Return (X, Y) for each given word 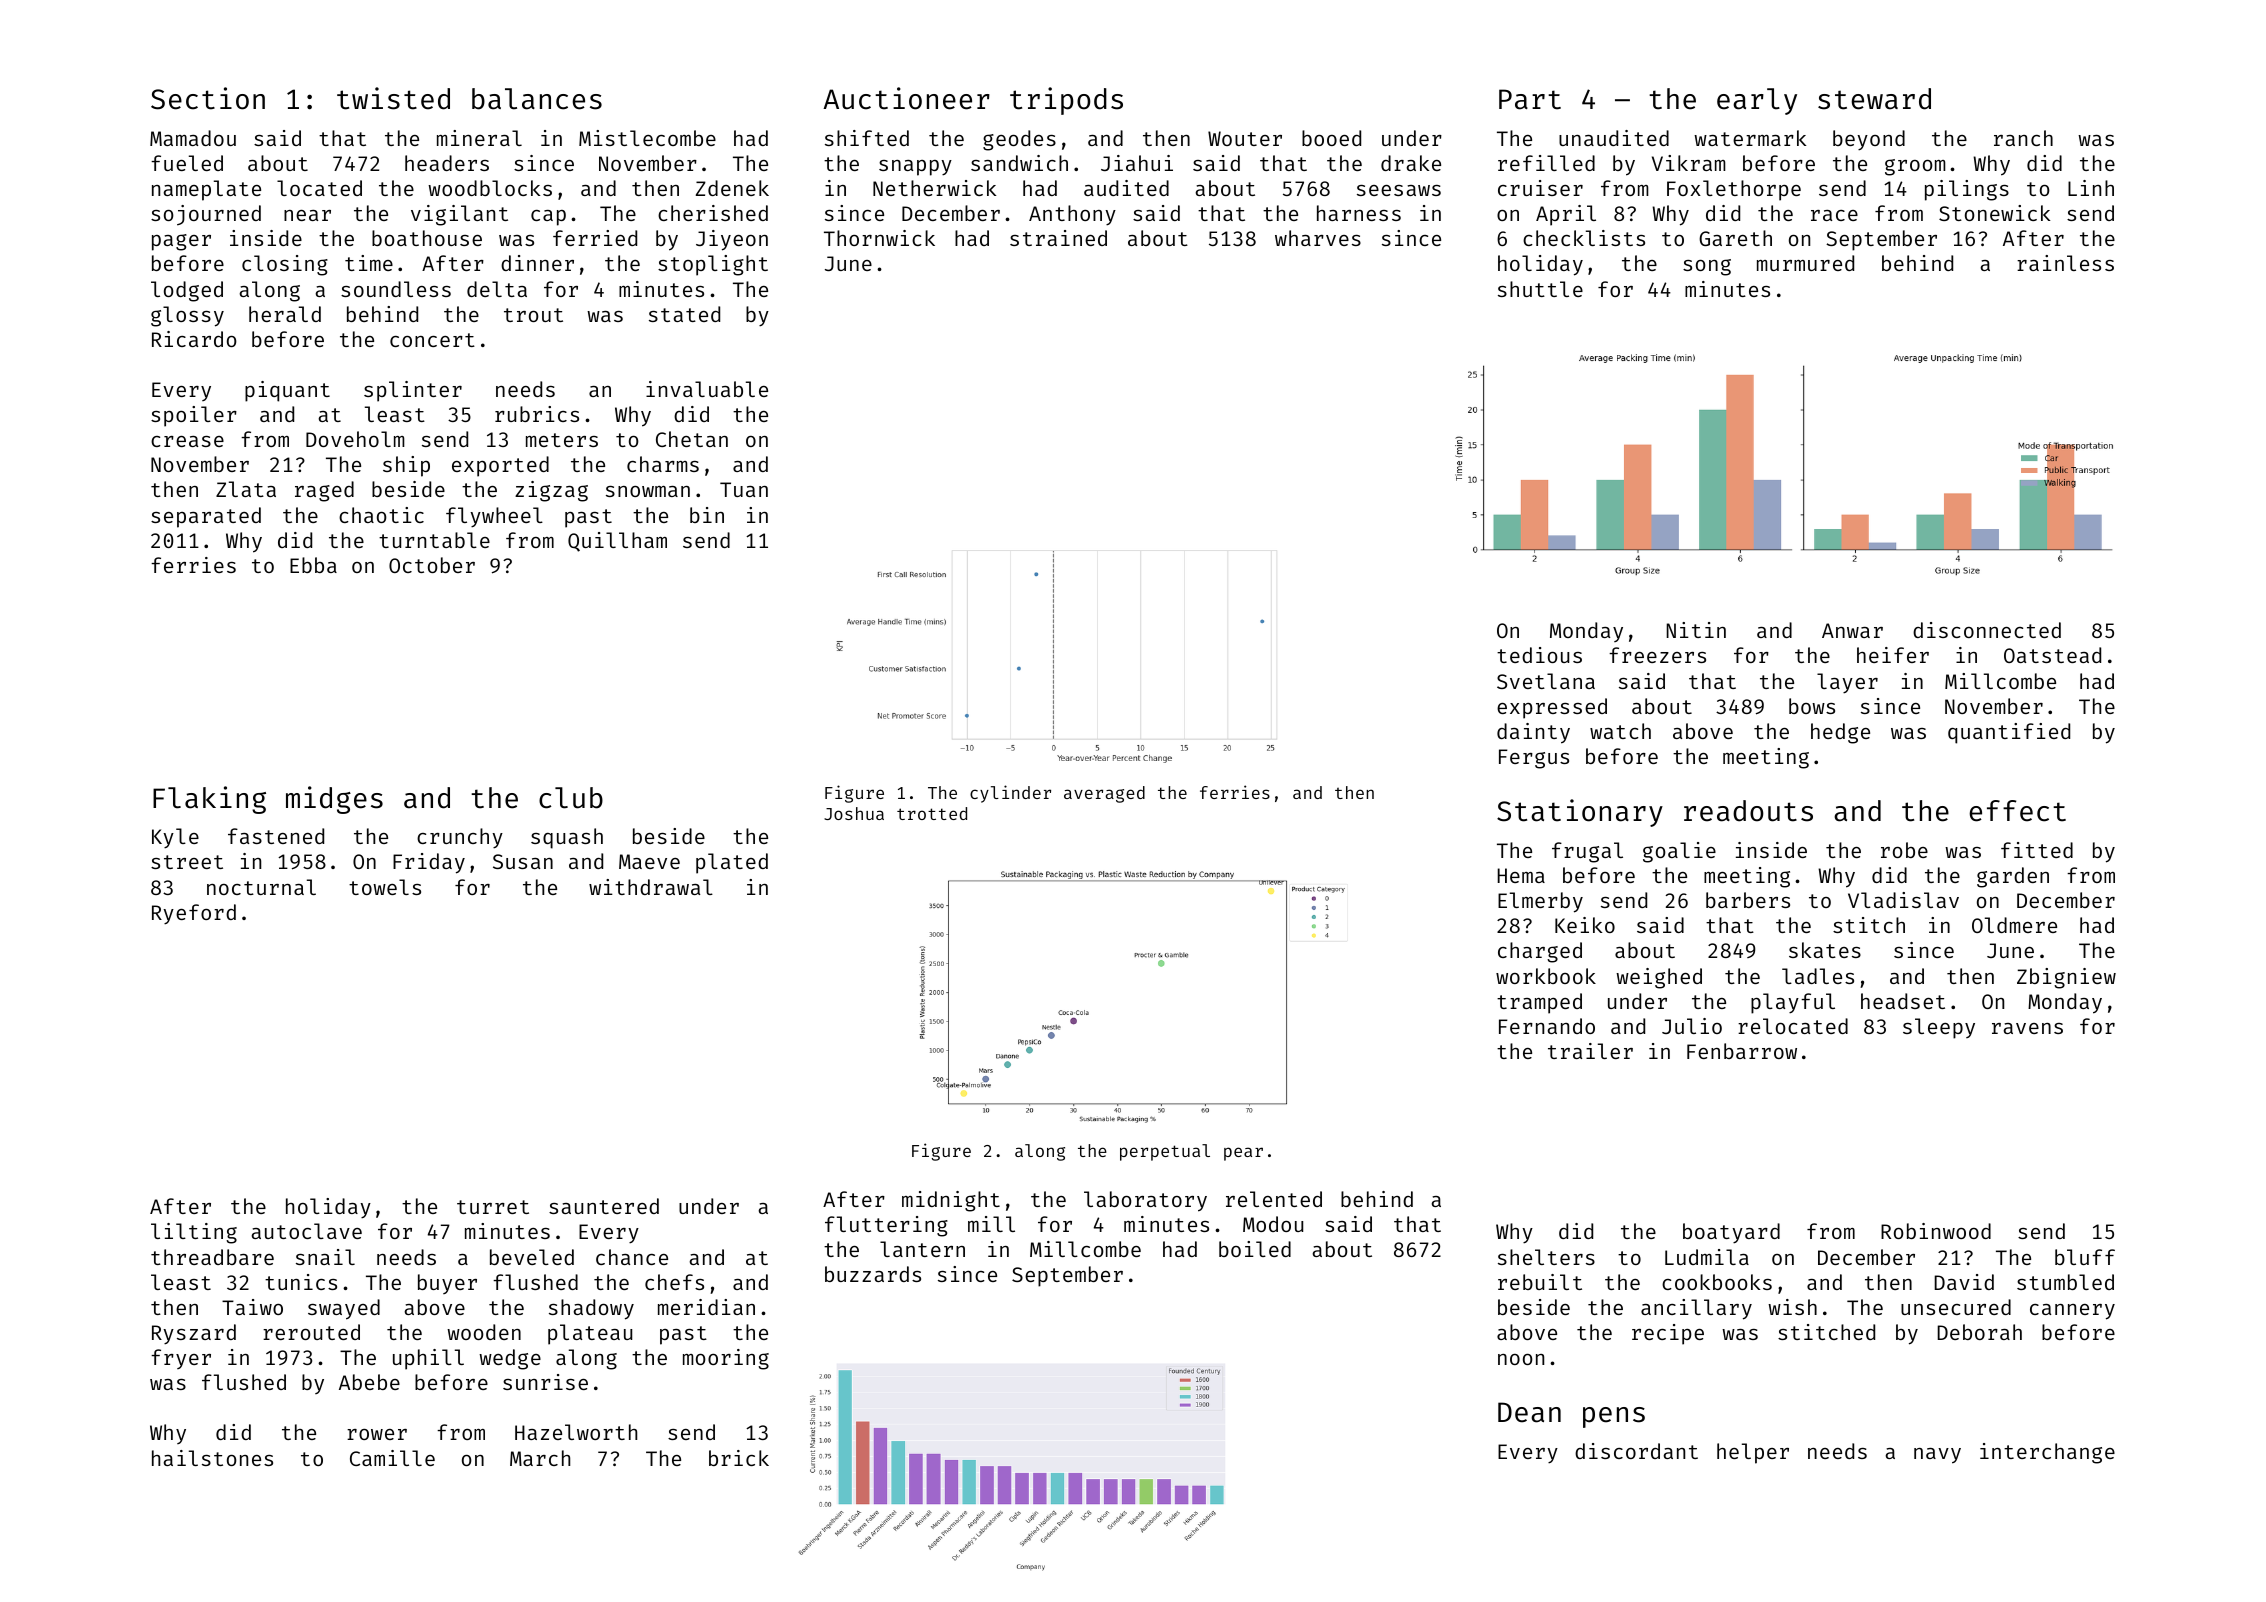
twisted (393, 98)
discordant (1636, 1451)
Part (1530, 99)
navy (1937, 1456)
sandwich (1019, 163)
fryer (181, 1359)
